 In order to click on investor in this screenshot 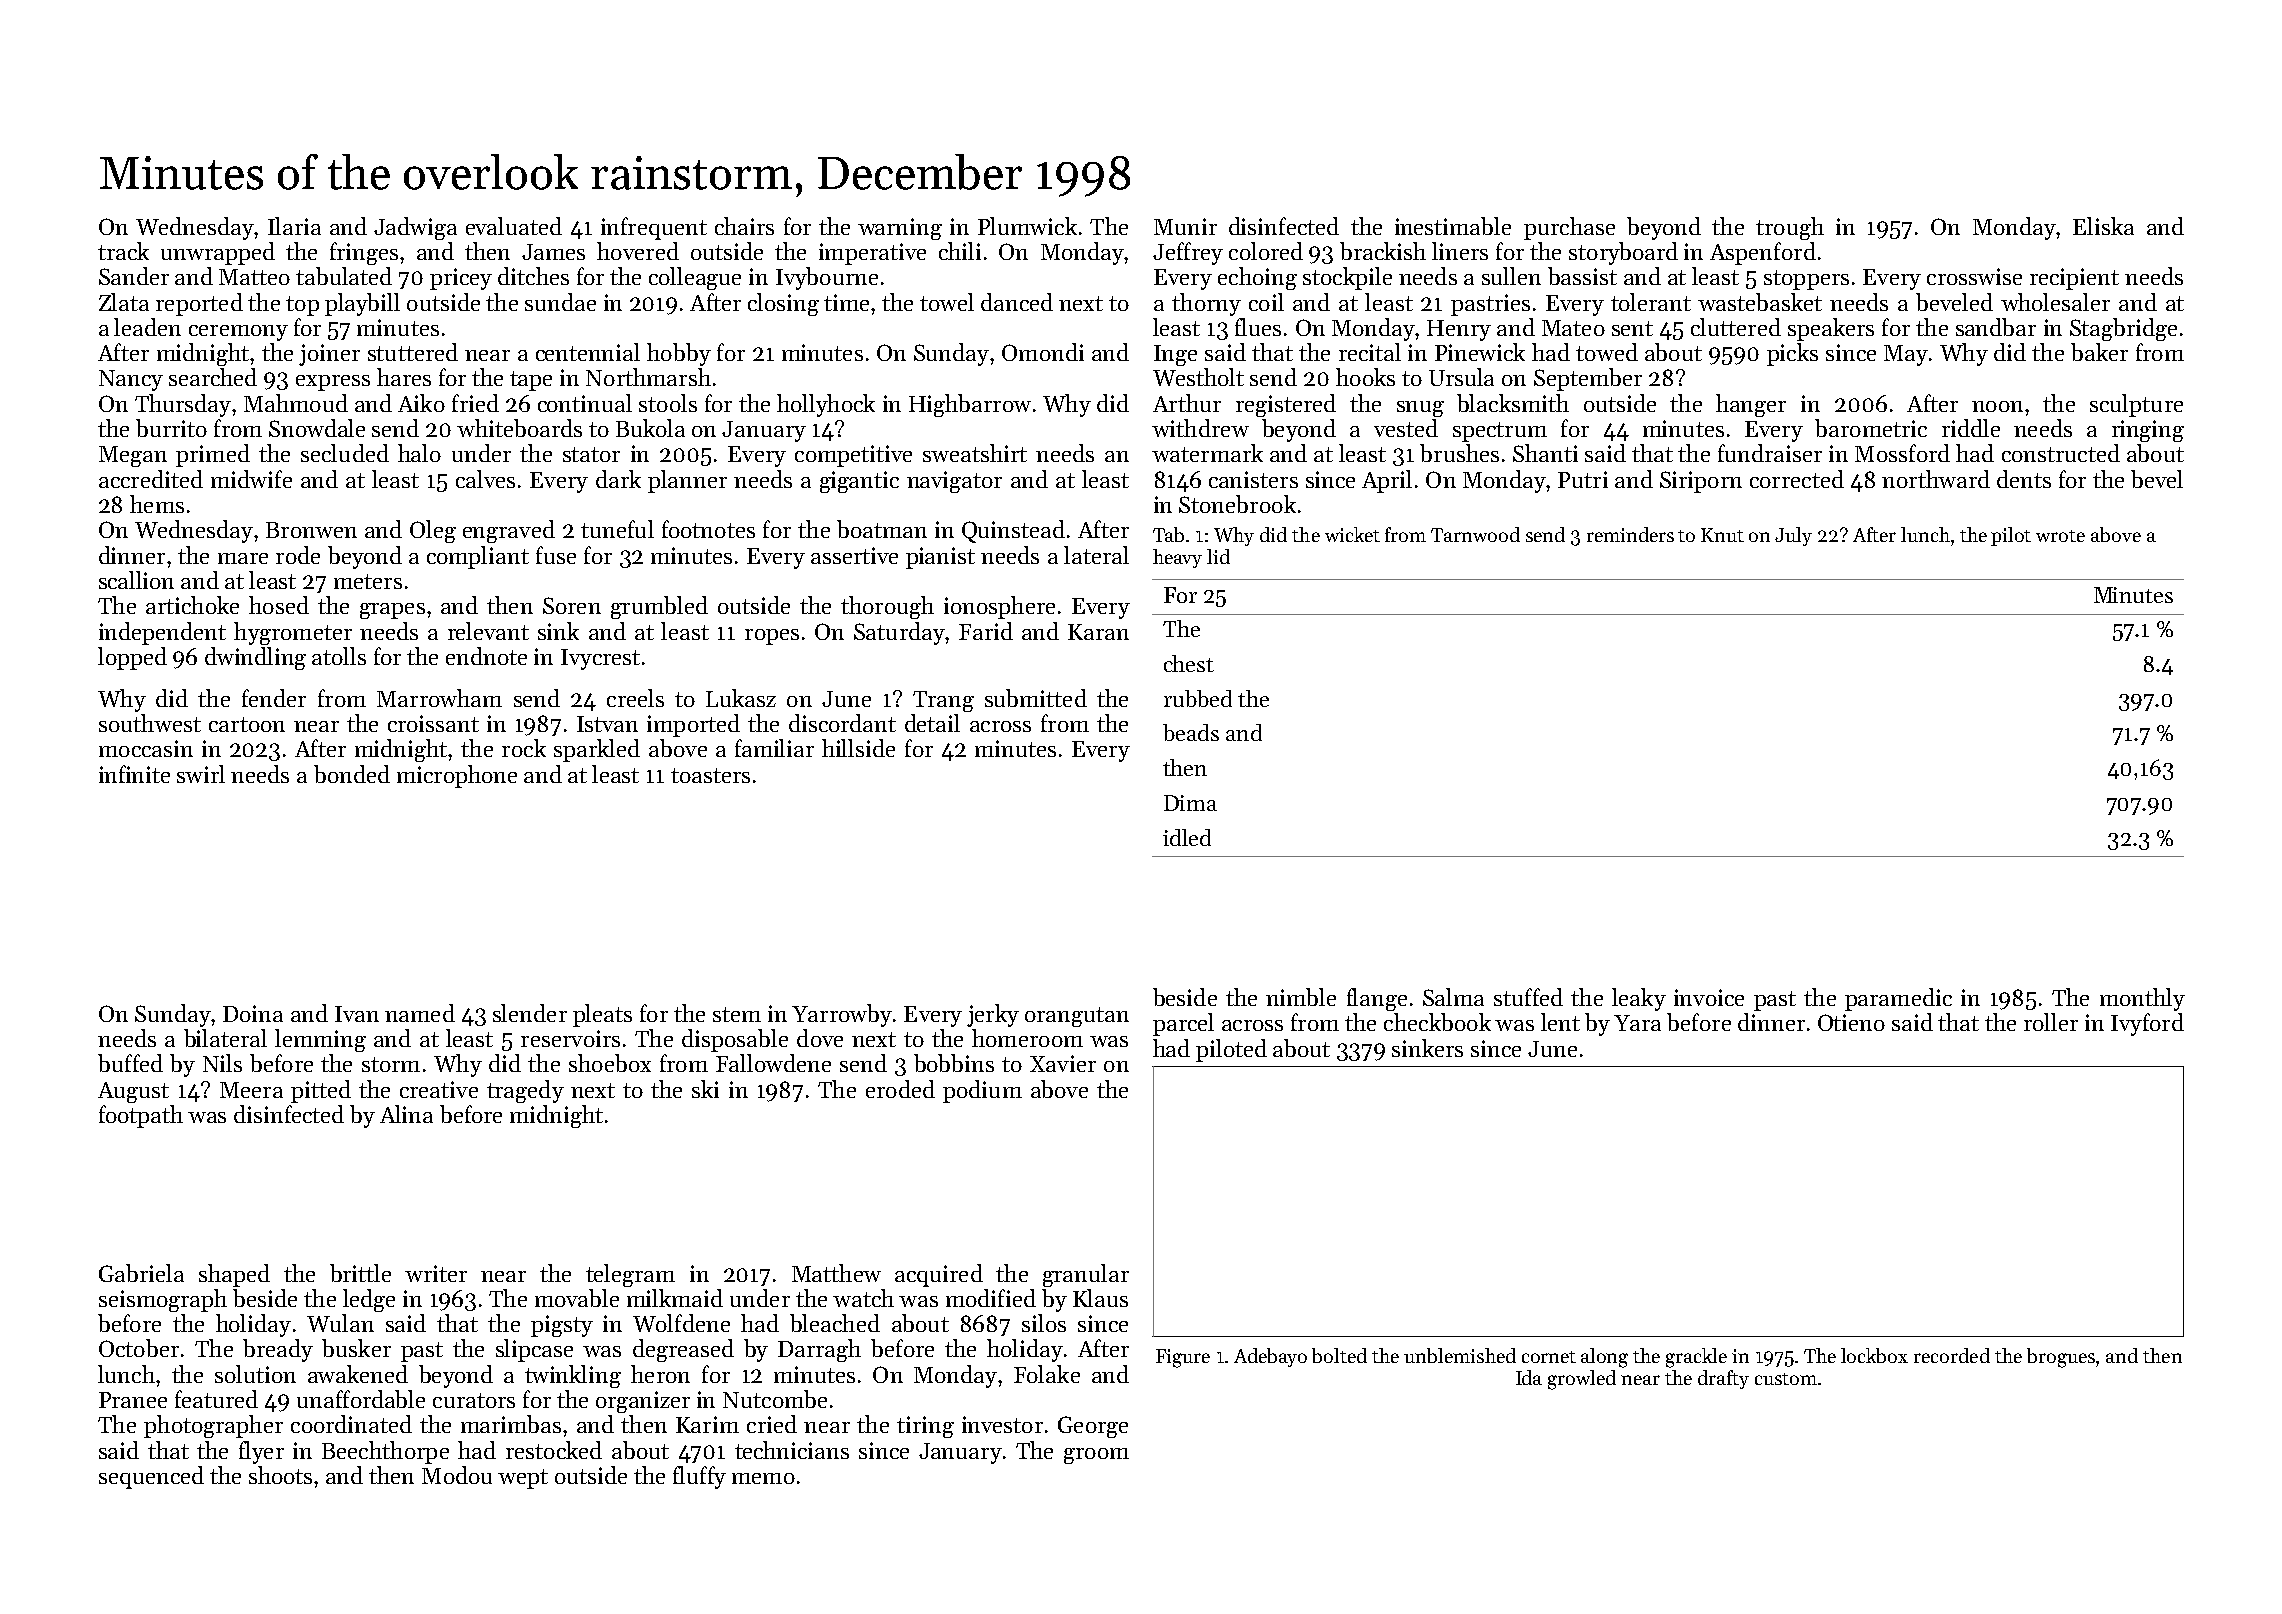, I will do `click(1002, 1424)`.
